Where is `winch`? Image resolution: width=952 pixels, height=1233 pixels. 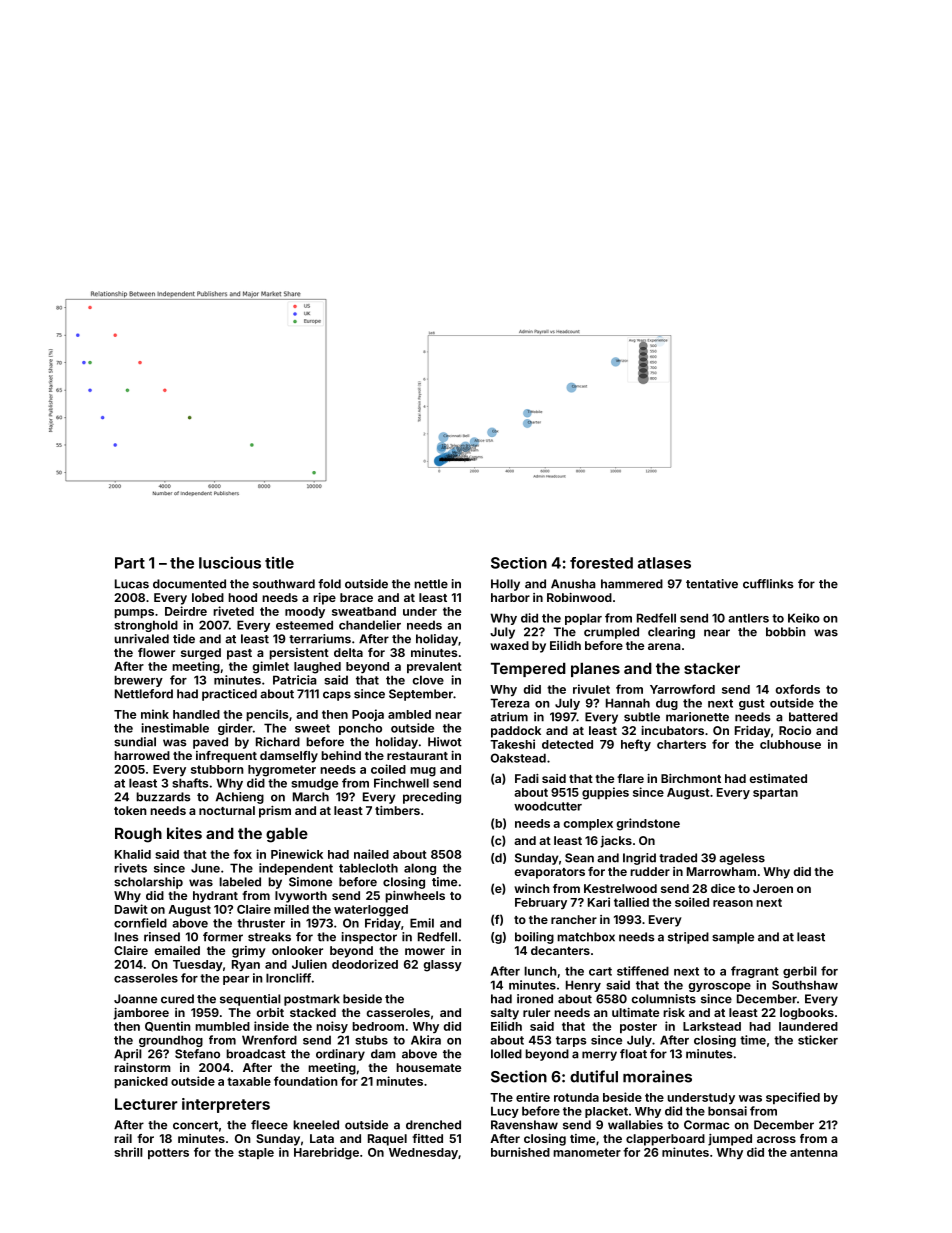 winch is located at coordinates (532, 888).
